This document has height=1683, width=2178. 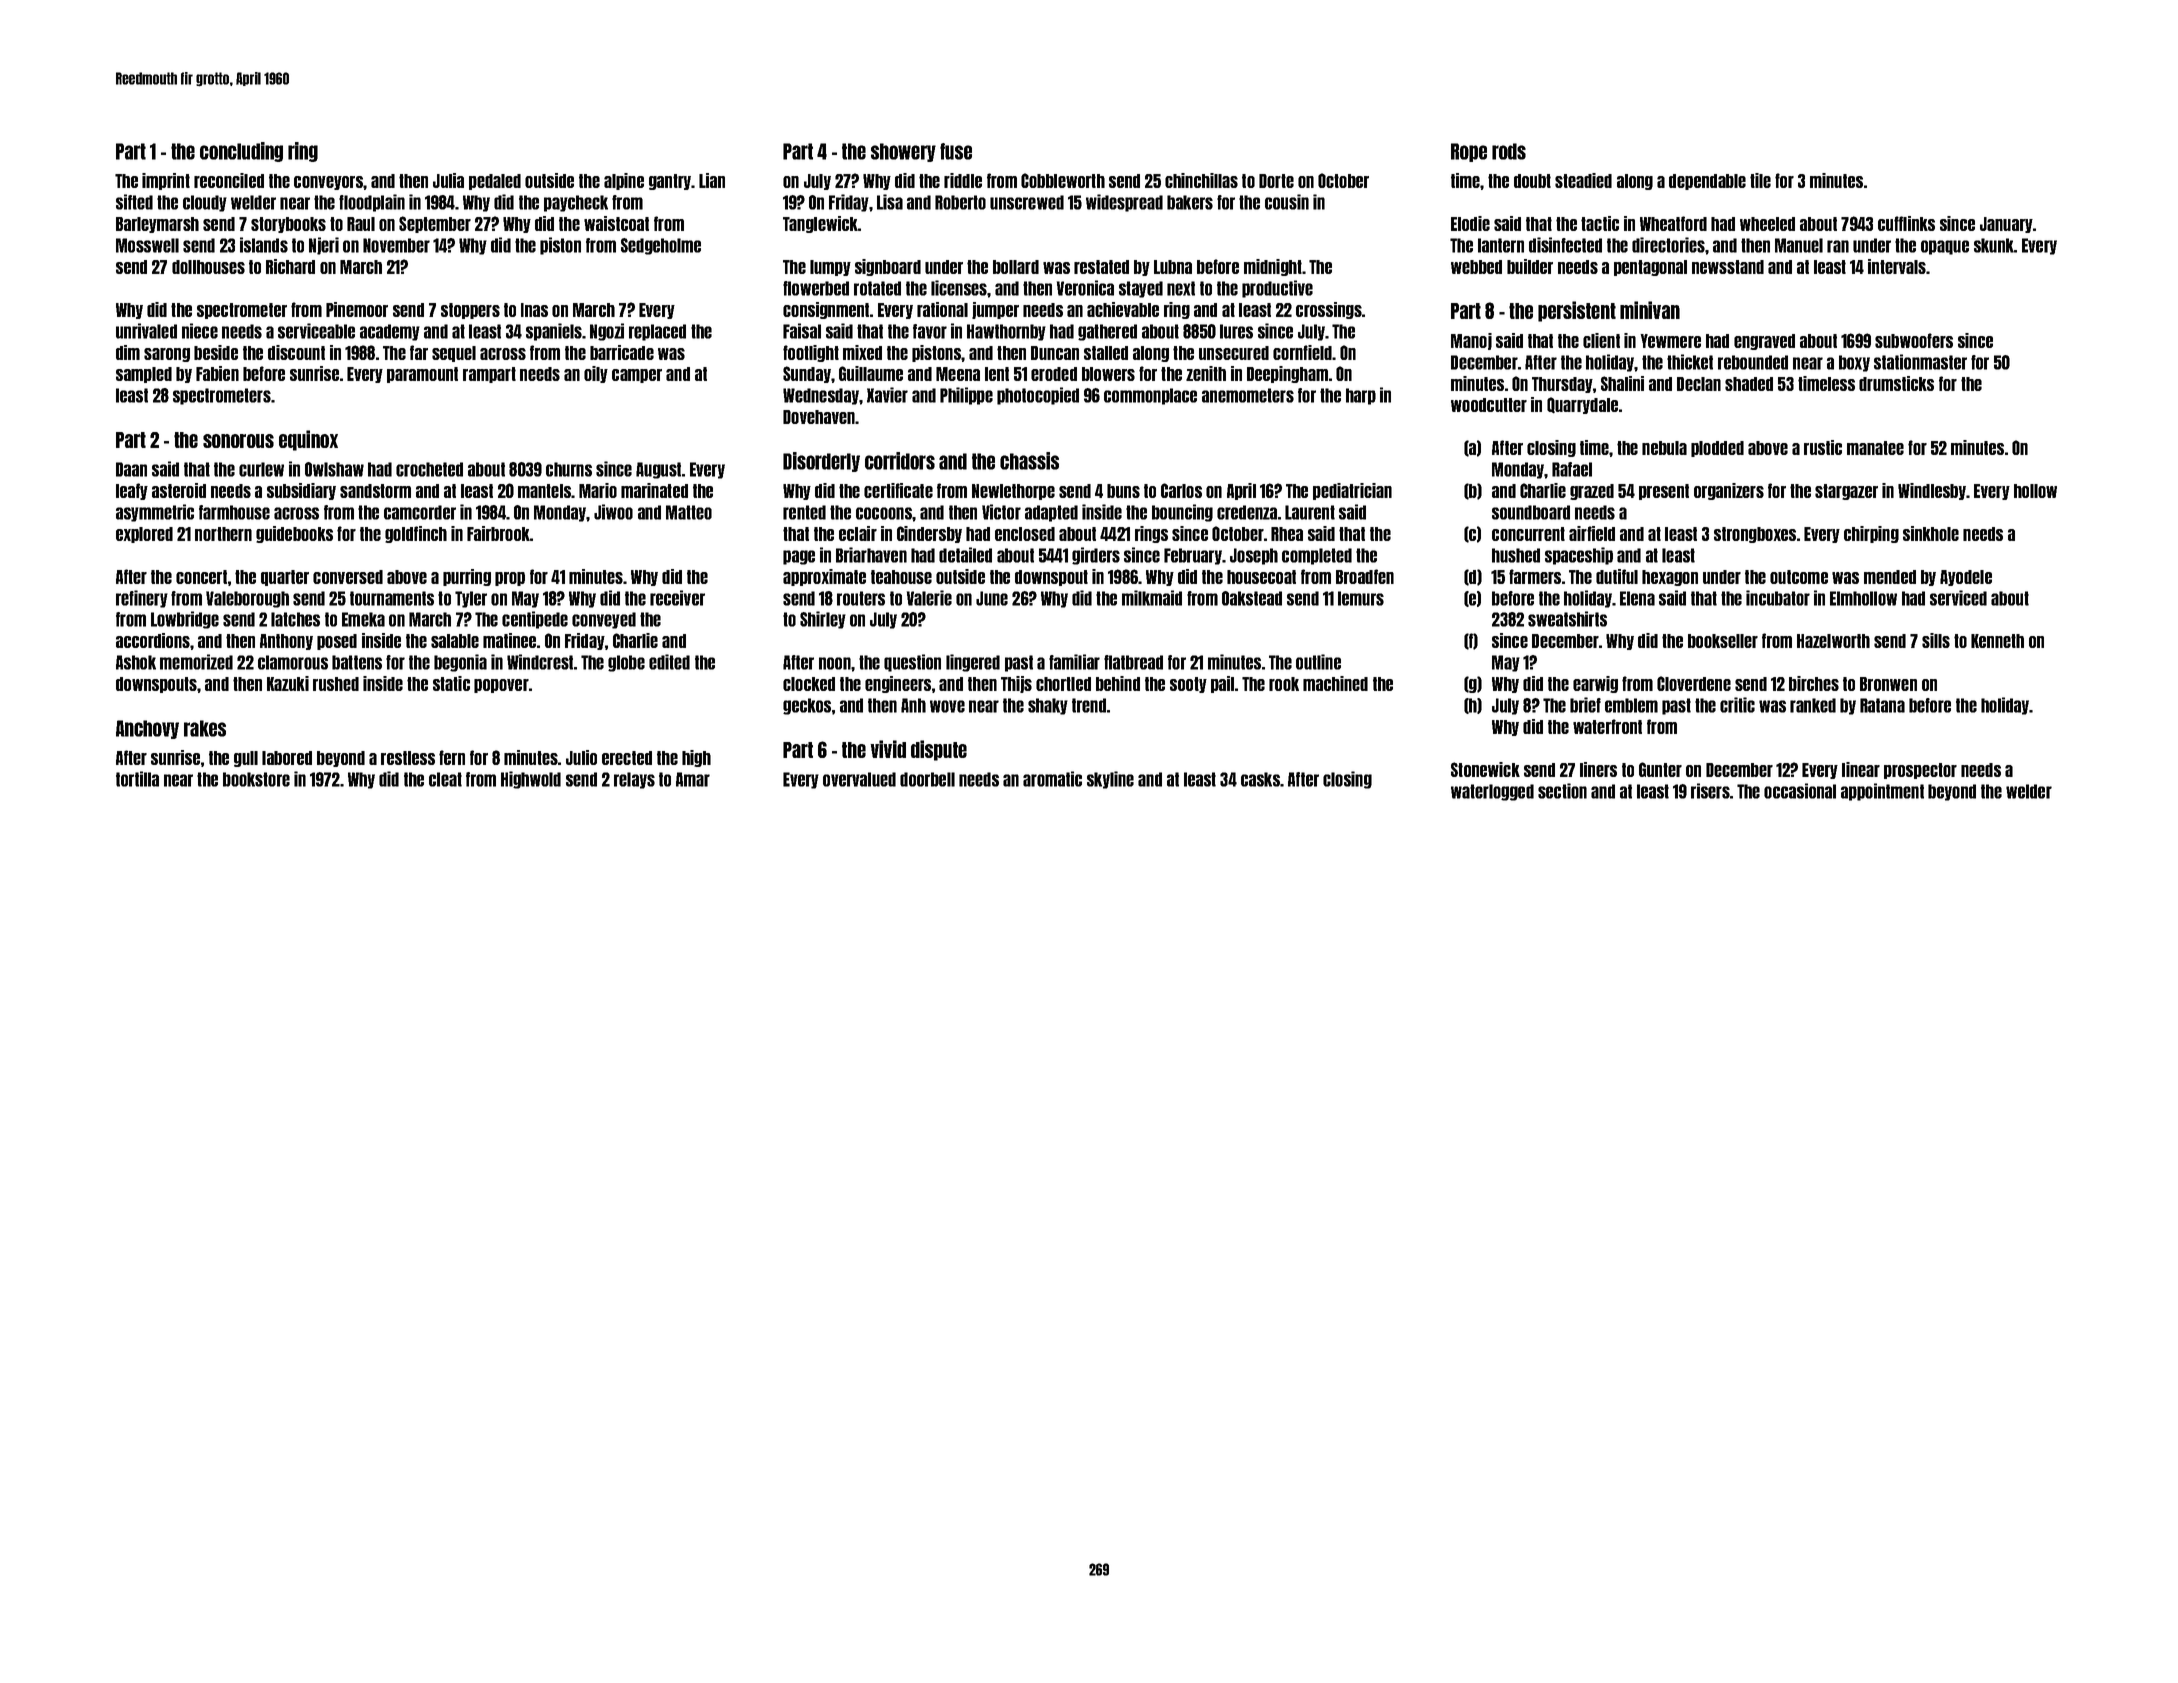 What do you see at coordinates (229, 180) in the document?
I see `reconciled` at bounding box center [229, 180].
